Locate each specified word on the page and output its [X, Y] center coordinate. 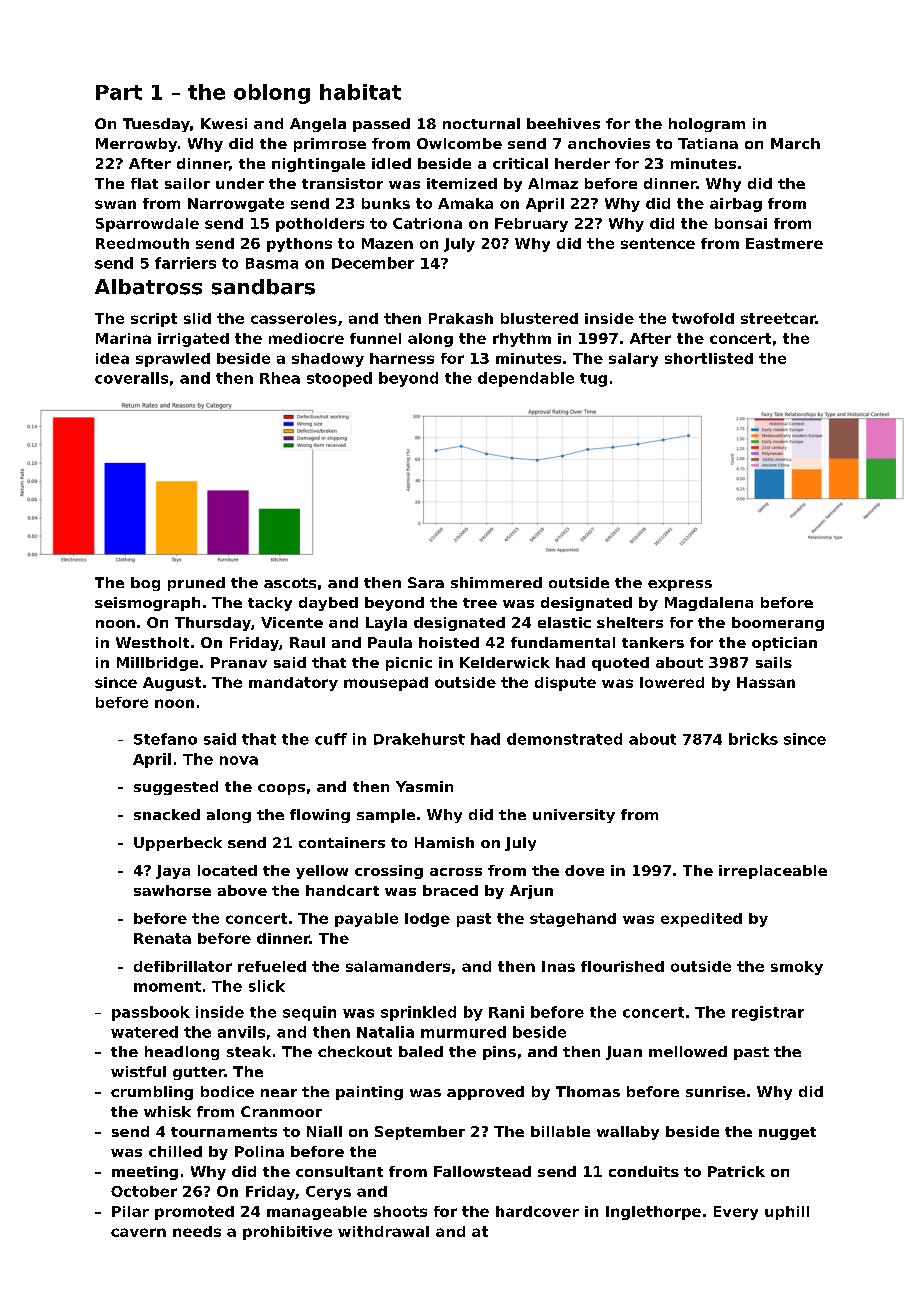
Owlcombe [459, 143]
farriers [185, 263]
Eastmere [784, 243]
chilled [175, 1151]
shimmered [496, 582]
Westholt [152, 642]
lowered [672, 682]
